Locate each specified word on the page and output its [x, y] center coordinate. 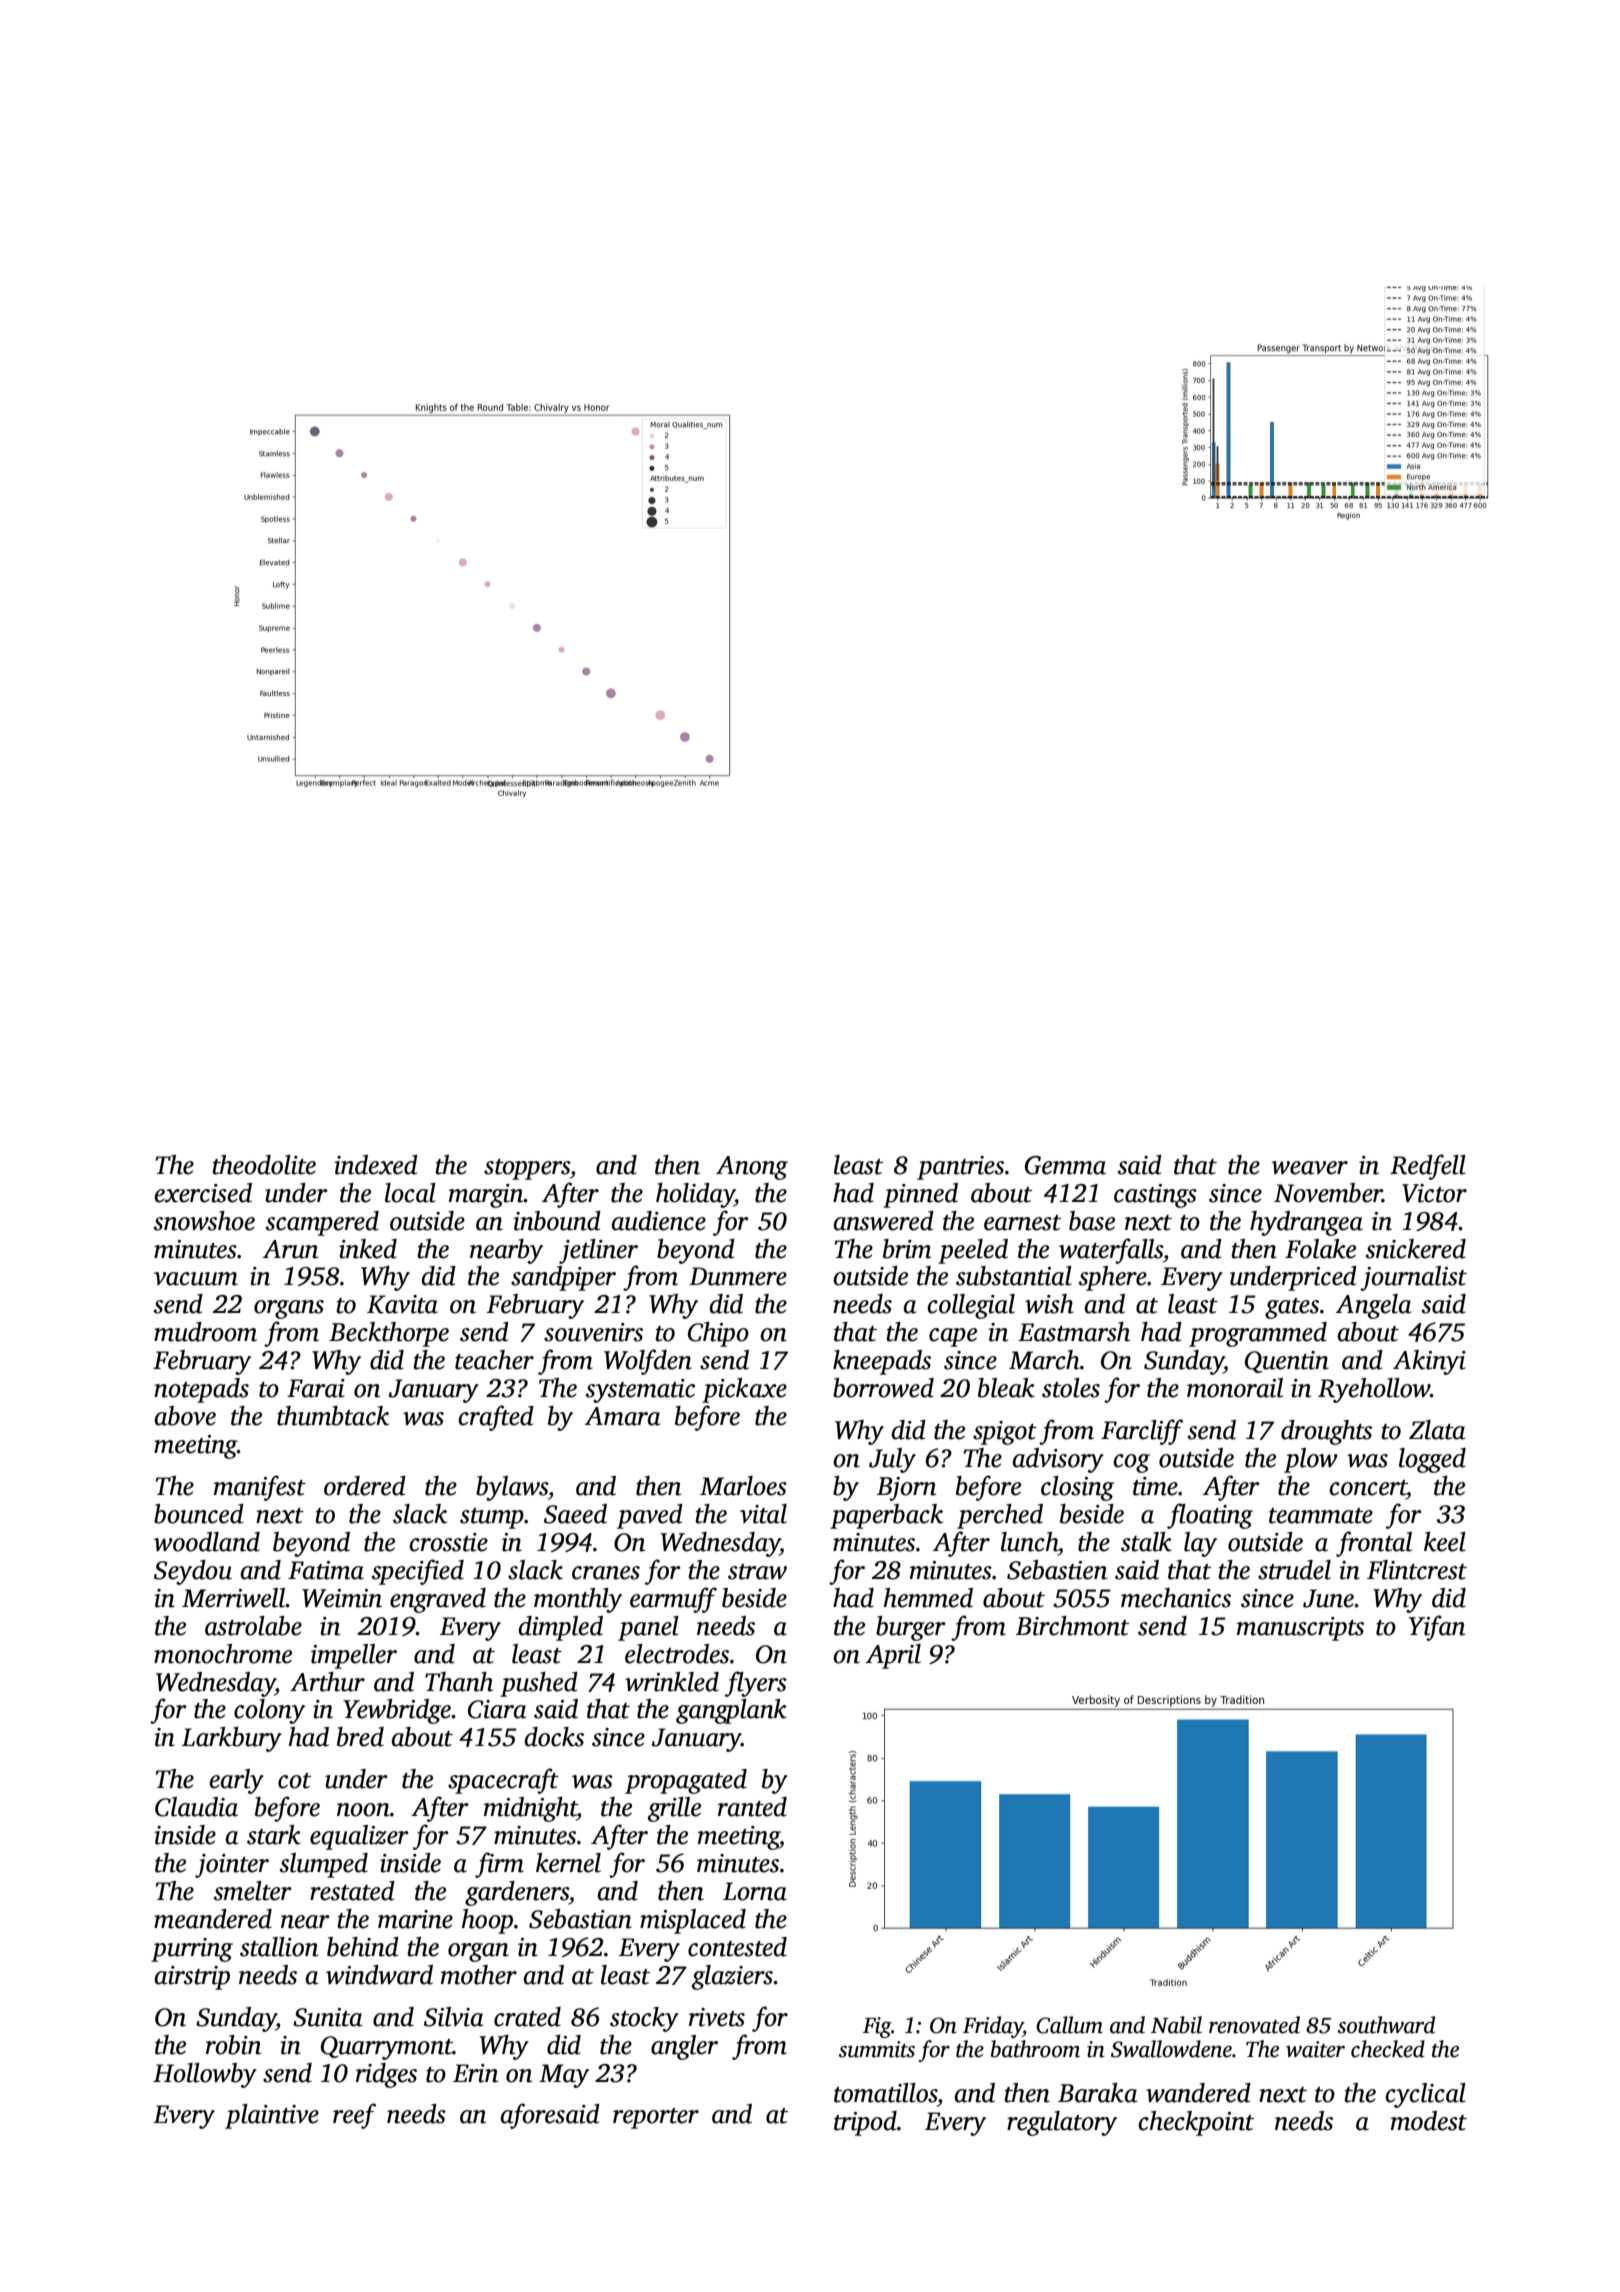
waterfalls [1111, 1251]
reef [354, 2116]
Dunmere [738, 1276]
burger [911, 1628]
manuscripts [1300, 1629]
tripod [865, 2123]
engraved [438, 1600]
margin [486, 1196]
